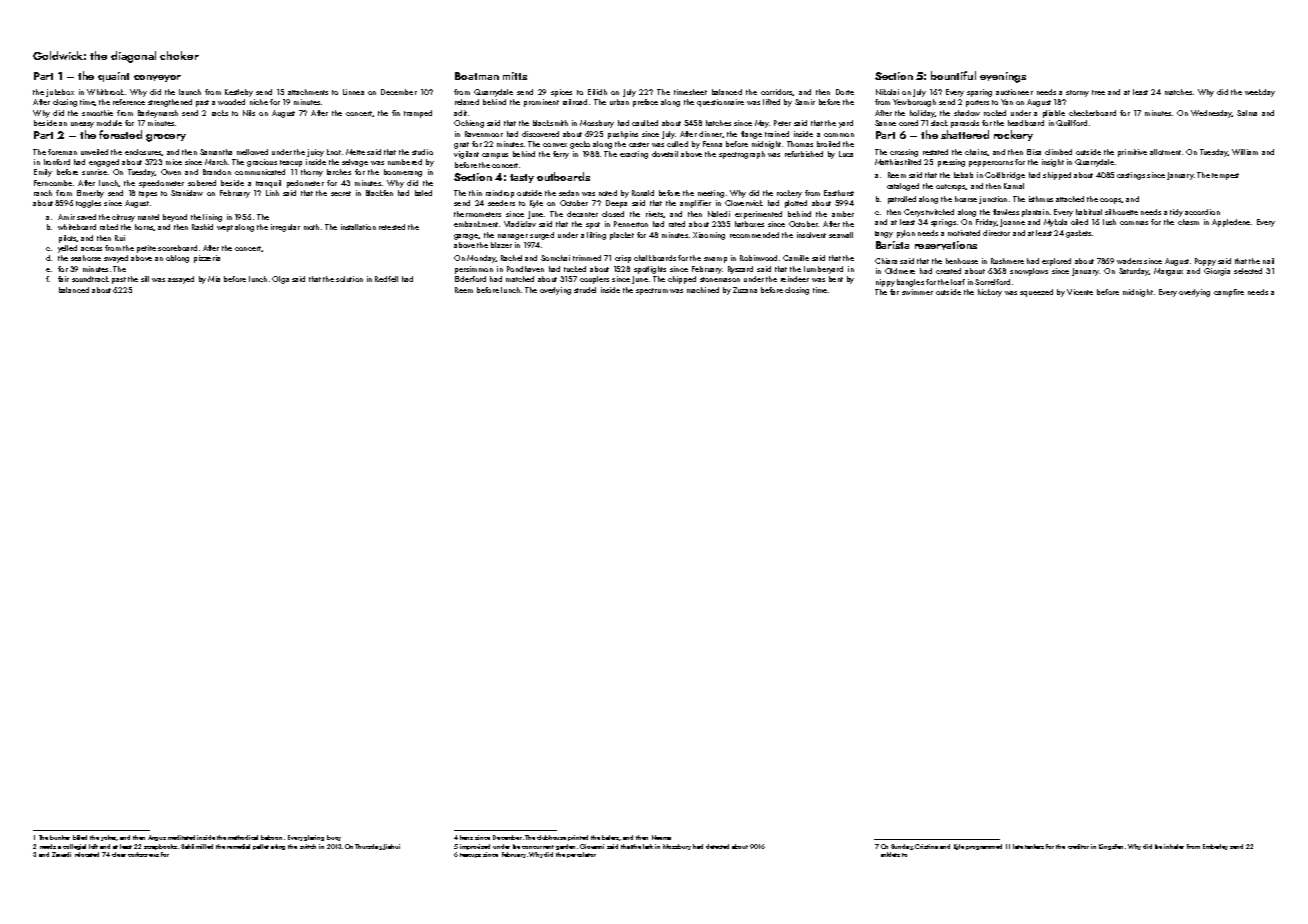  I want to click on outboards, so click(563, 176).
